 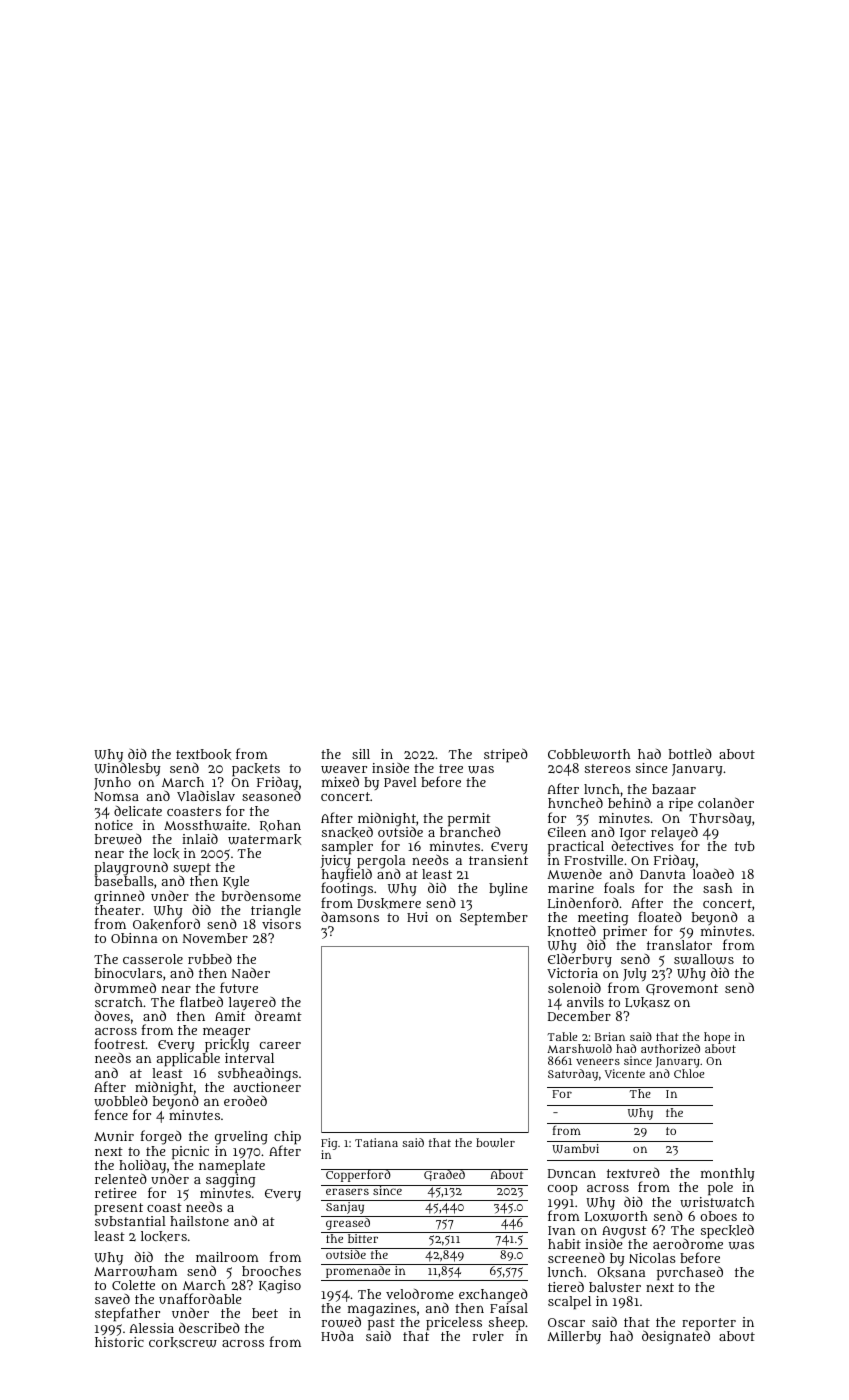 What do you see at coordinates (119, 1342) in the document?
I see `historic` at bounding box center [119, 1342].
